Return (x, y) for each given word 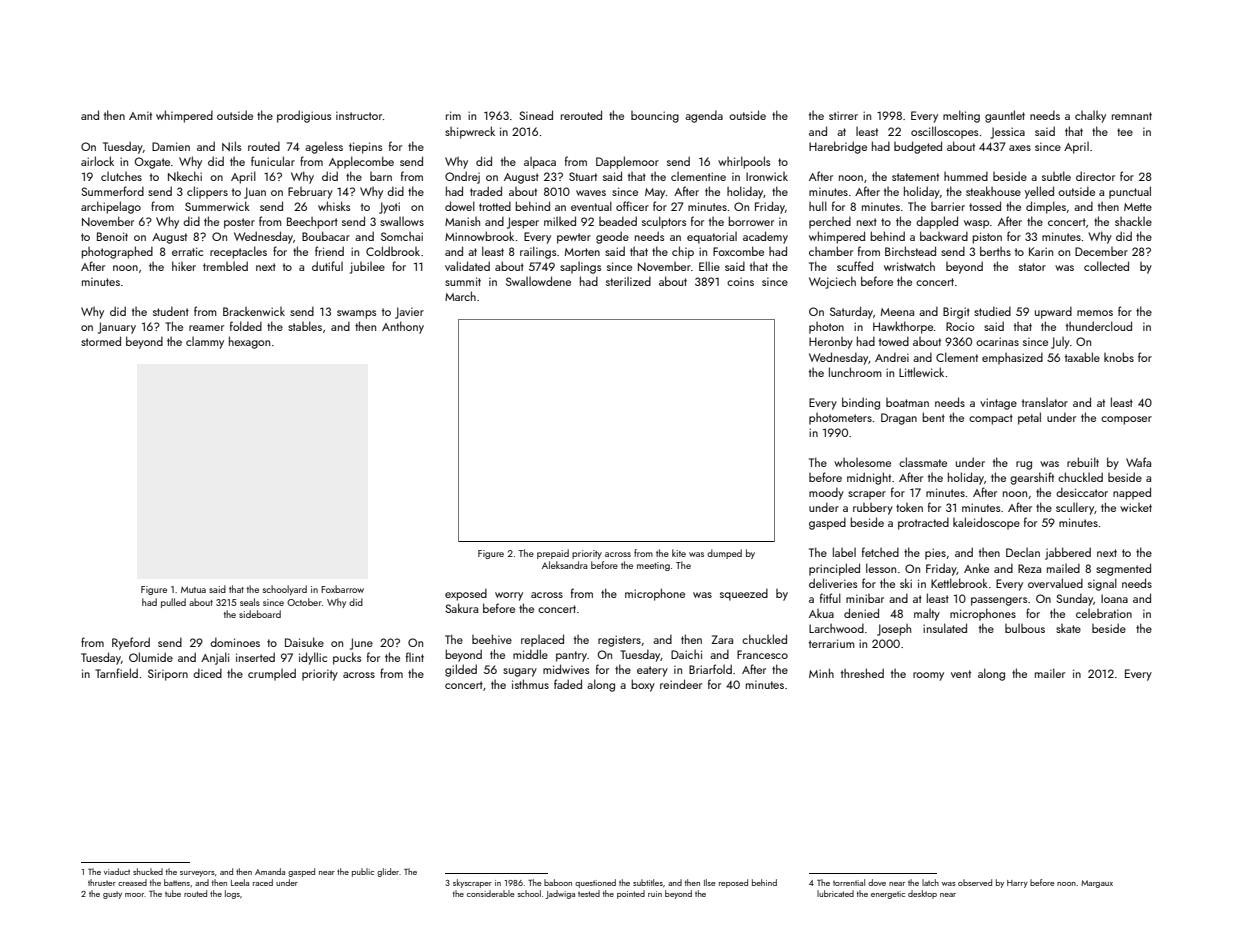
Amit (140, 115)
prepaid (553, 554)
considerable (491, 893)
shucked (148, 871)
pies (935, 554)
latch (930, 882)
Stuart (583, 176)
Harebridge (838, 147)
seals (250, 602)
